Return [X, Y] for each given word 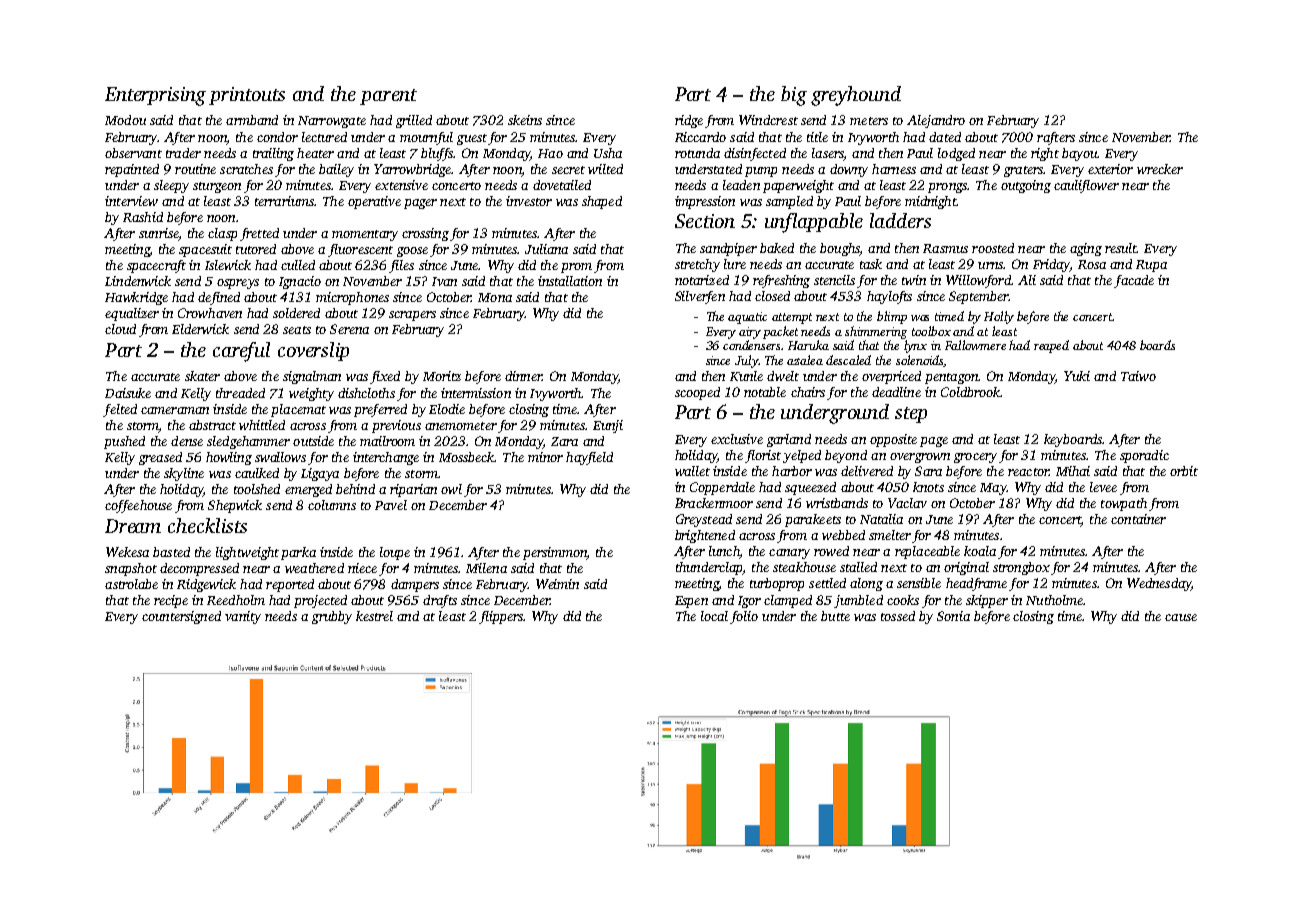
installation [570, 281]
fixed [385, 377]
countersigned [181, 617]
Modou [125, 120]
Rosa [1092, 264]
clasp [222, 234]
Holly [999, 317]
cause [1181, 617]
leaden [741, 185]
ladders [900, 220]
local [714, 616]
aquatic [747, 318]
